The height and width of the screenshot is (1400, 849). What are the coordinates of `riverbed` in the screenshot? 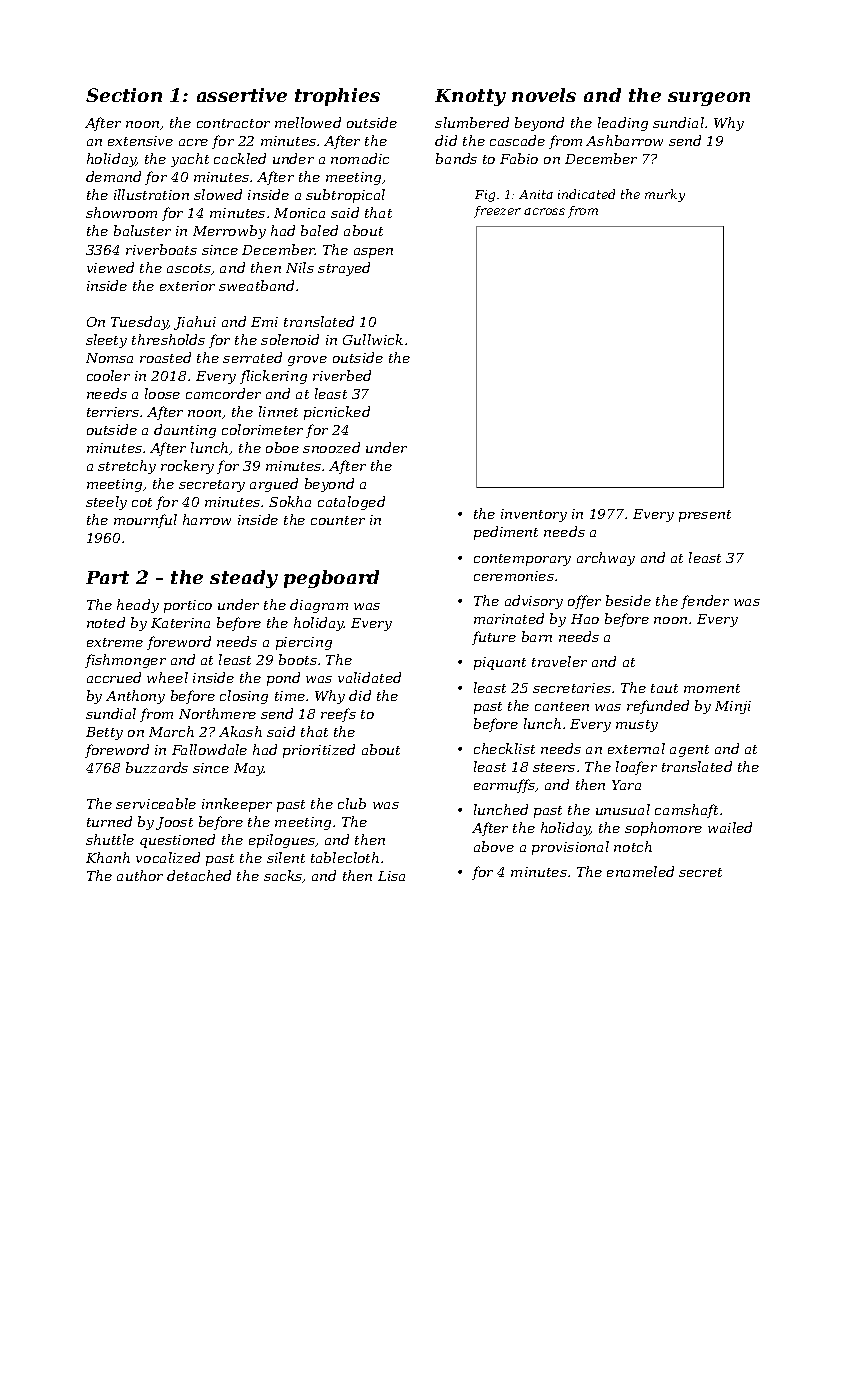 It's located at (342, 375).
